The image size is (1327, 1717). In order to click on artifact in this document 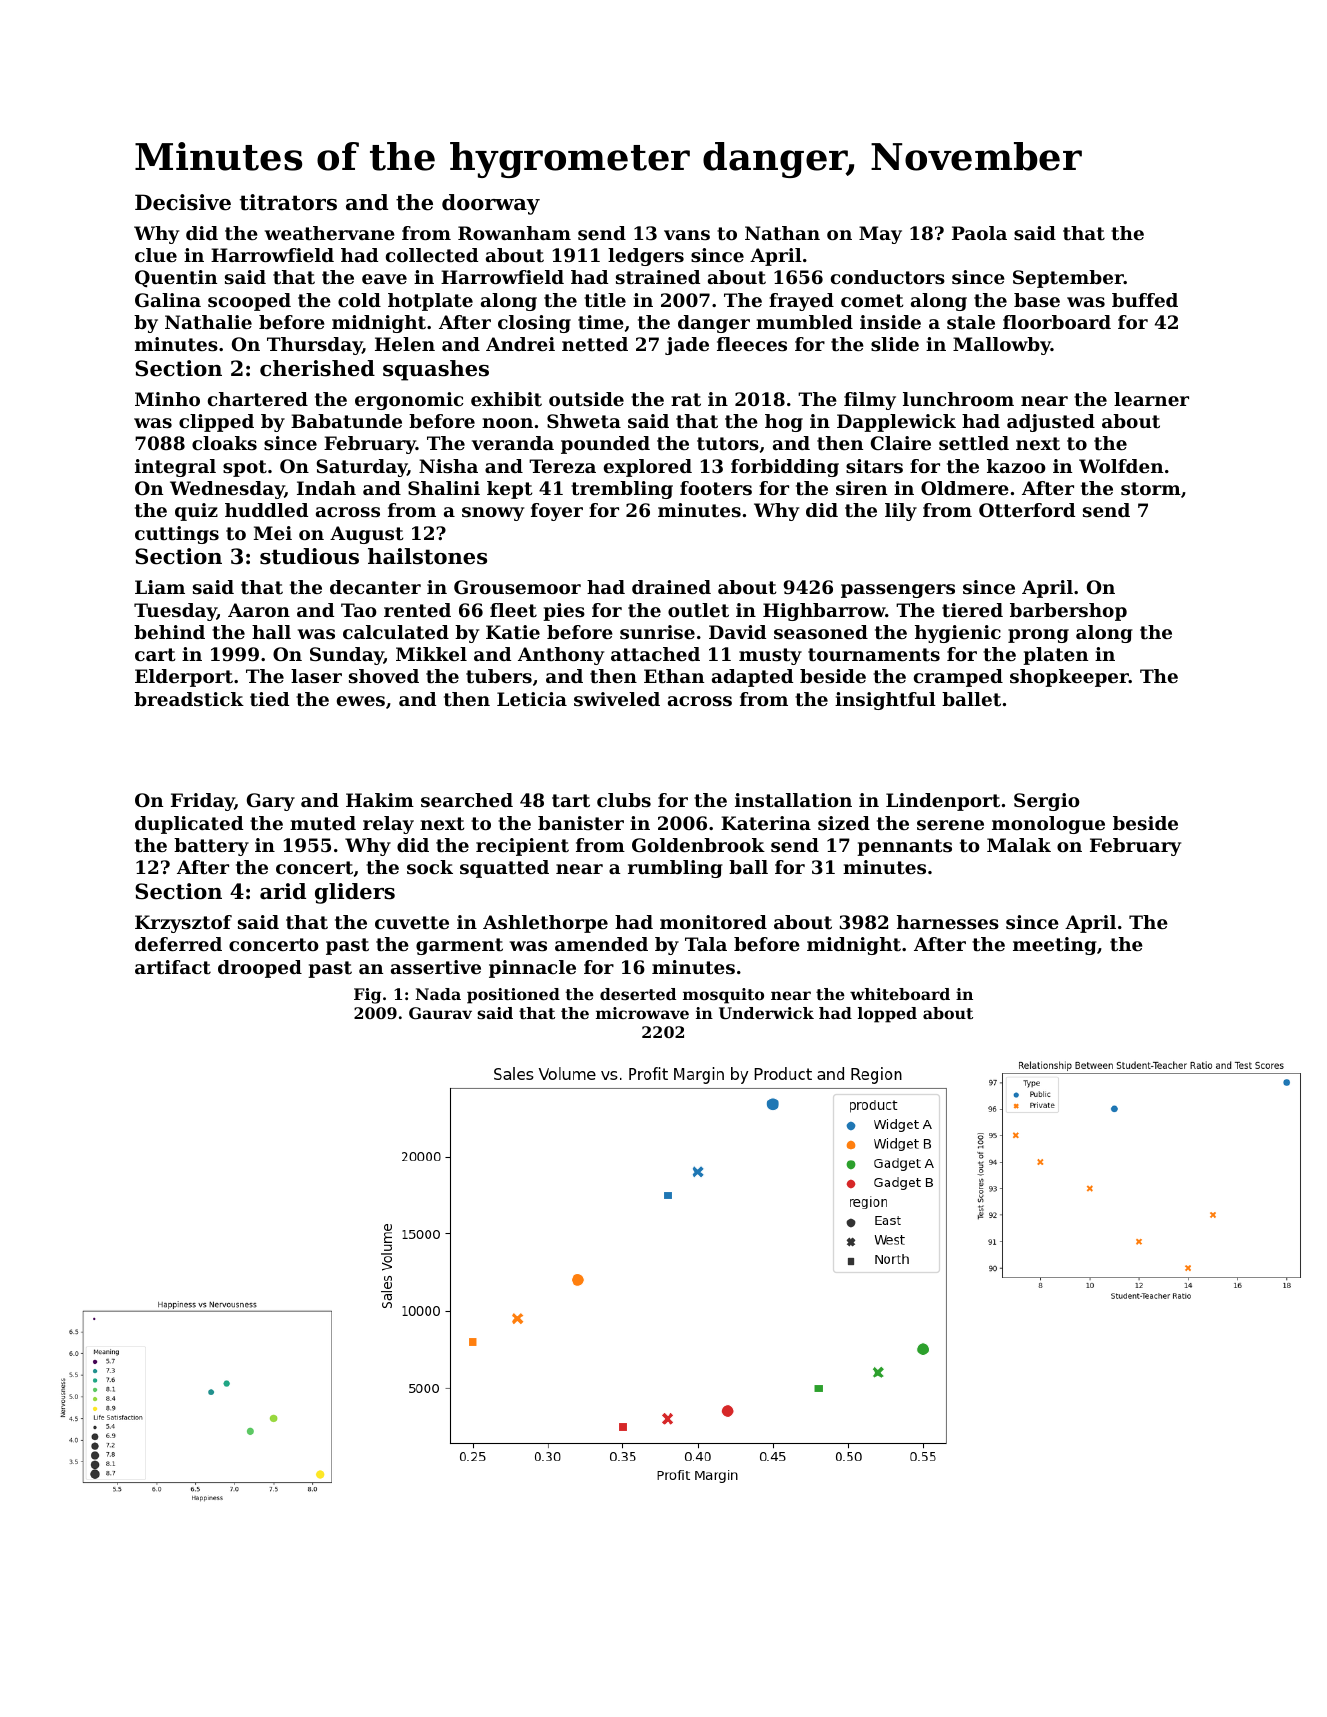, I will do `click(173, 967)`.
